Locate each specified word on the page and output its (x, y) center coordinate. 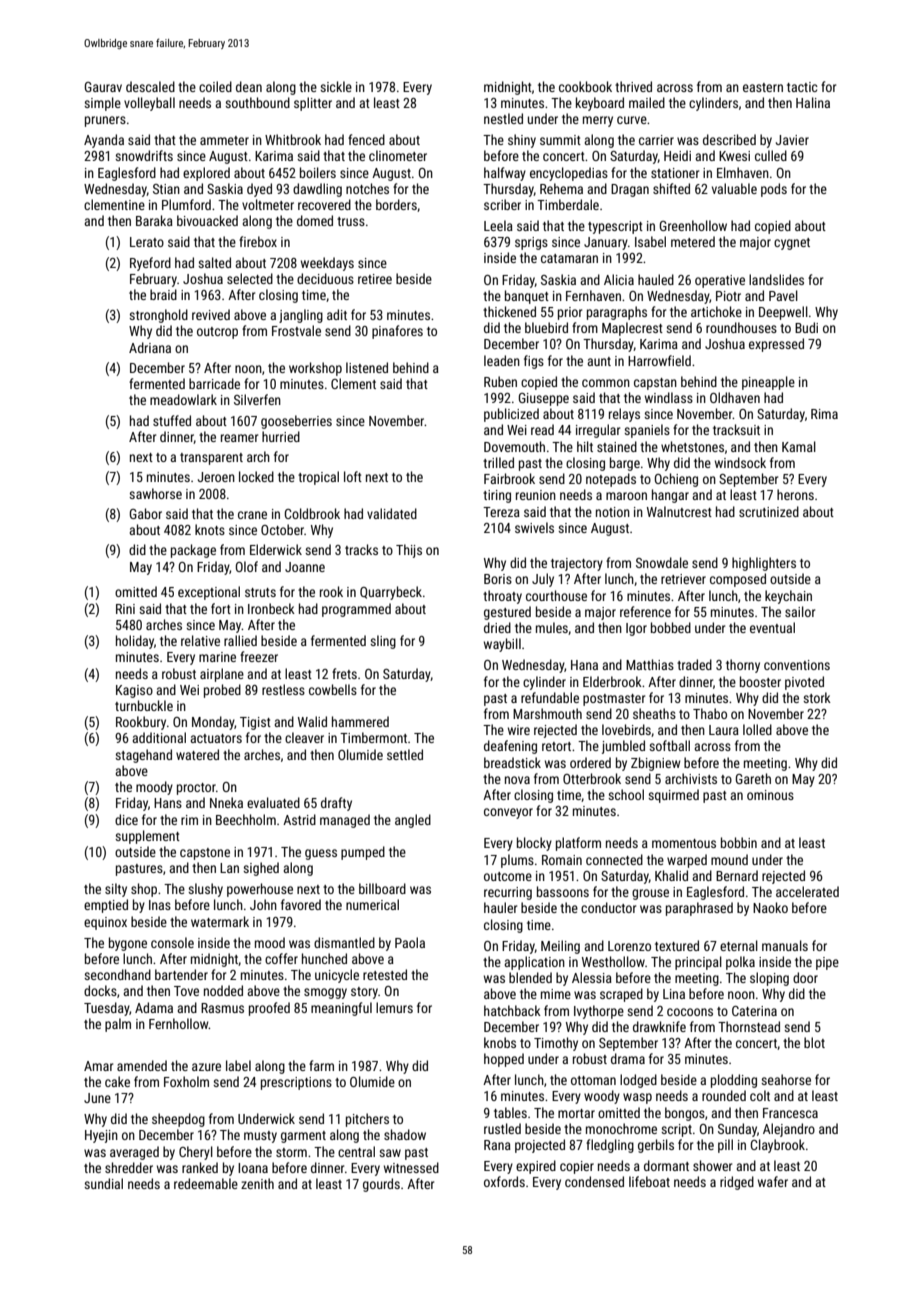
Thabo (710, 713)
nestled (503, 118)
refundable (550, 697)
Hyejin (101, 1136)
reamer (239, 438)
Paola (410, 942)
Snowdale (662, 562)
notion (613, 512)
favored (301, 904)
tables (510, 1112)
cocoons (690, 1012)
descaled (150, 86)
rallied (240, 640)
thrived (633, 86)
